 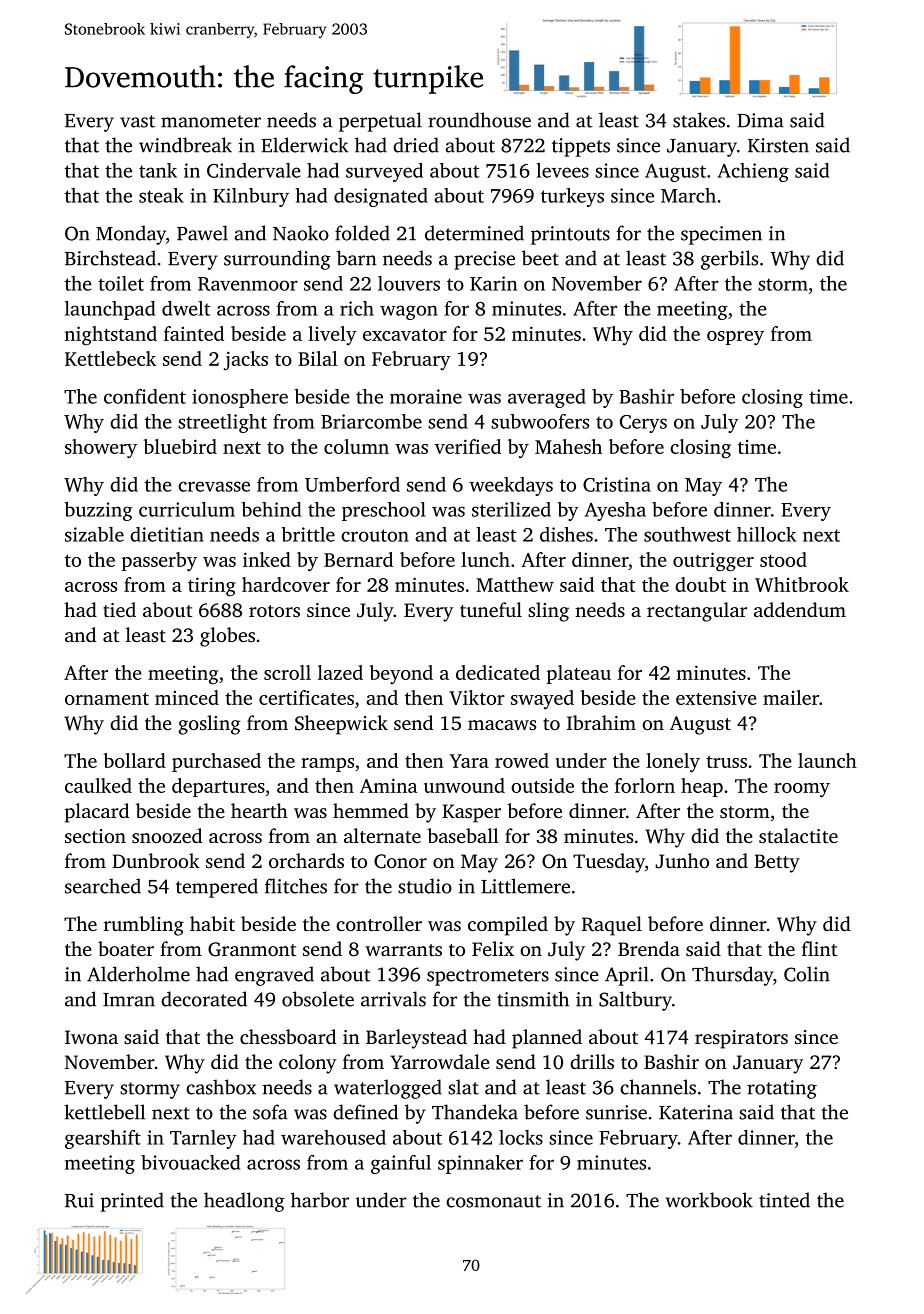 I want to click on Littlemere, so click(x=525, y=886).
